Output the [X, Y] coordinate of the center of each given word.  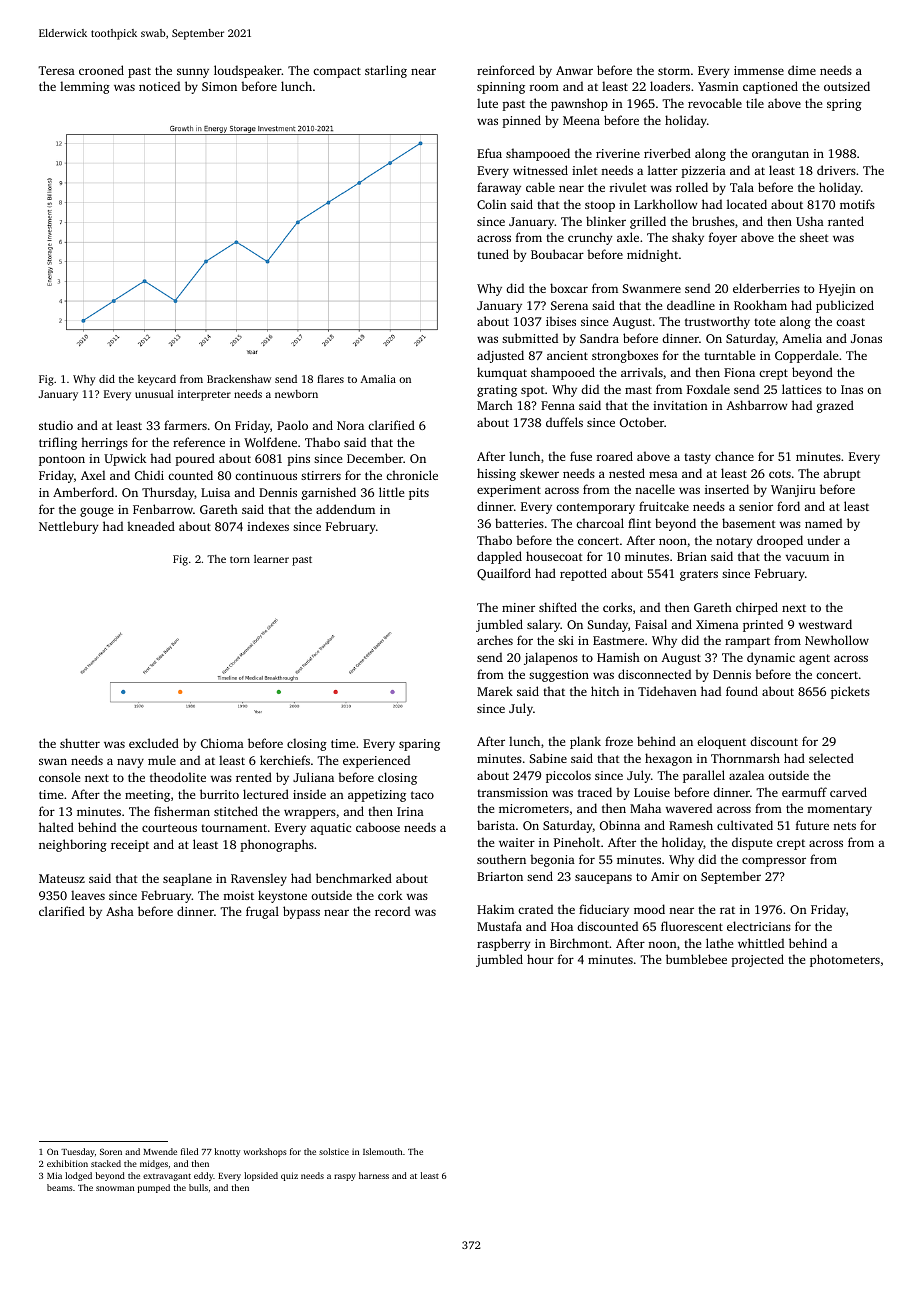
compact [337, 72]
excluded [154, 743]
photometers [845, 960]
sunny [193, 73]
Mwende [160, 1151]
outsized [847, 86]
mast [638, 390]
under [823, 540]
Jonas [866, 338]
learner [271, 559]
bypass [301, 912]
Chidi [149, 475]
